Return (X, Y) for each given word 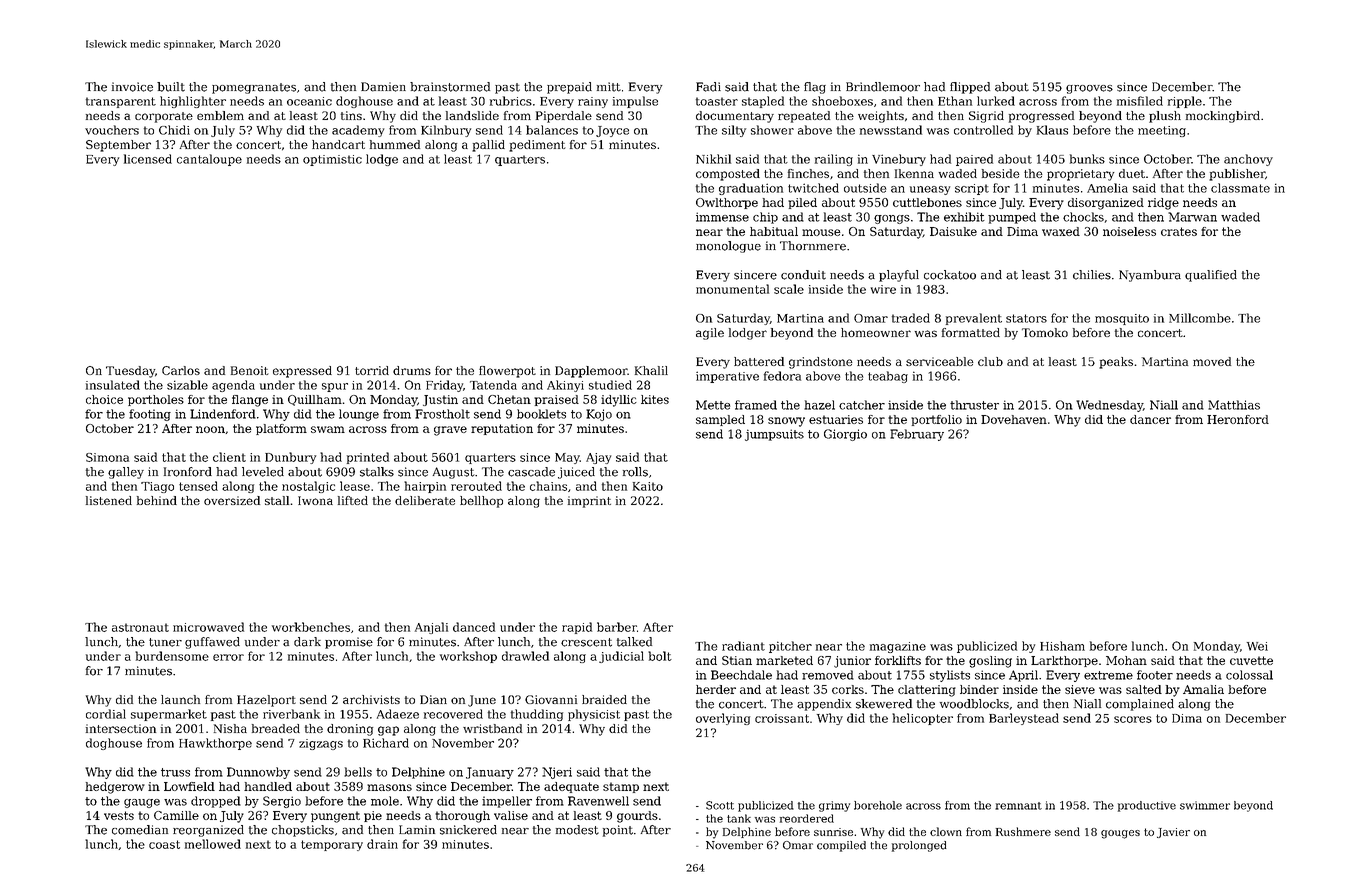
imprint (589, 502)
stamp (621, 787)
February (917, 435)
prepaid (569, 88)
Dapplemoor (591, 372)
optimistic (332, 160)
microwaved (208, 627)
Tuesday (130, 372)
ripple (1185, 102)
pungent (335, 817)
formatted (971, 332)
